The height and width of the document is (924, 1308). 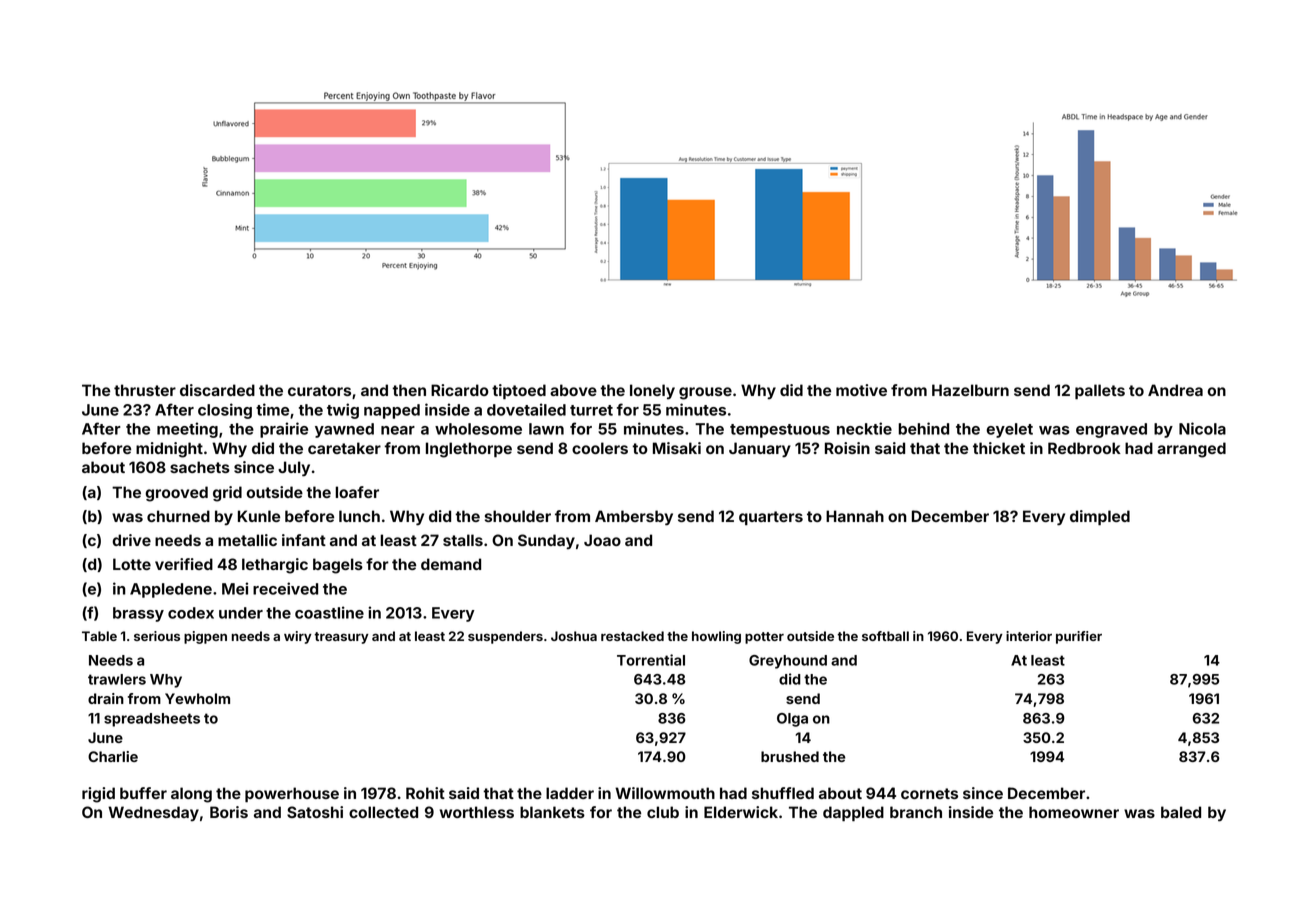 What do you see at coordinates (1084, 448) in the document?
I see `Redbrook` at bounding box center [1084, 448].
